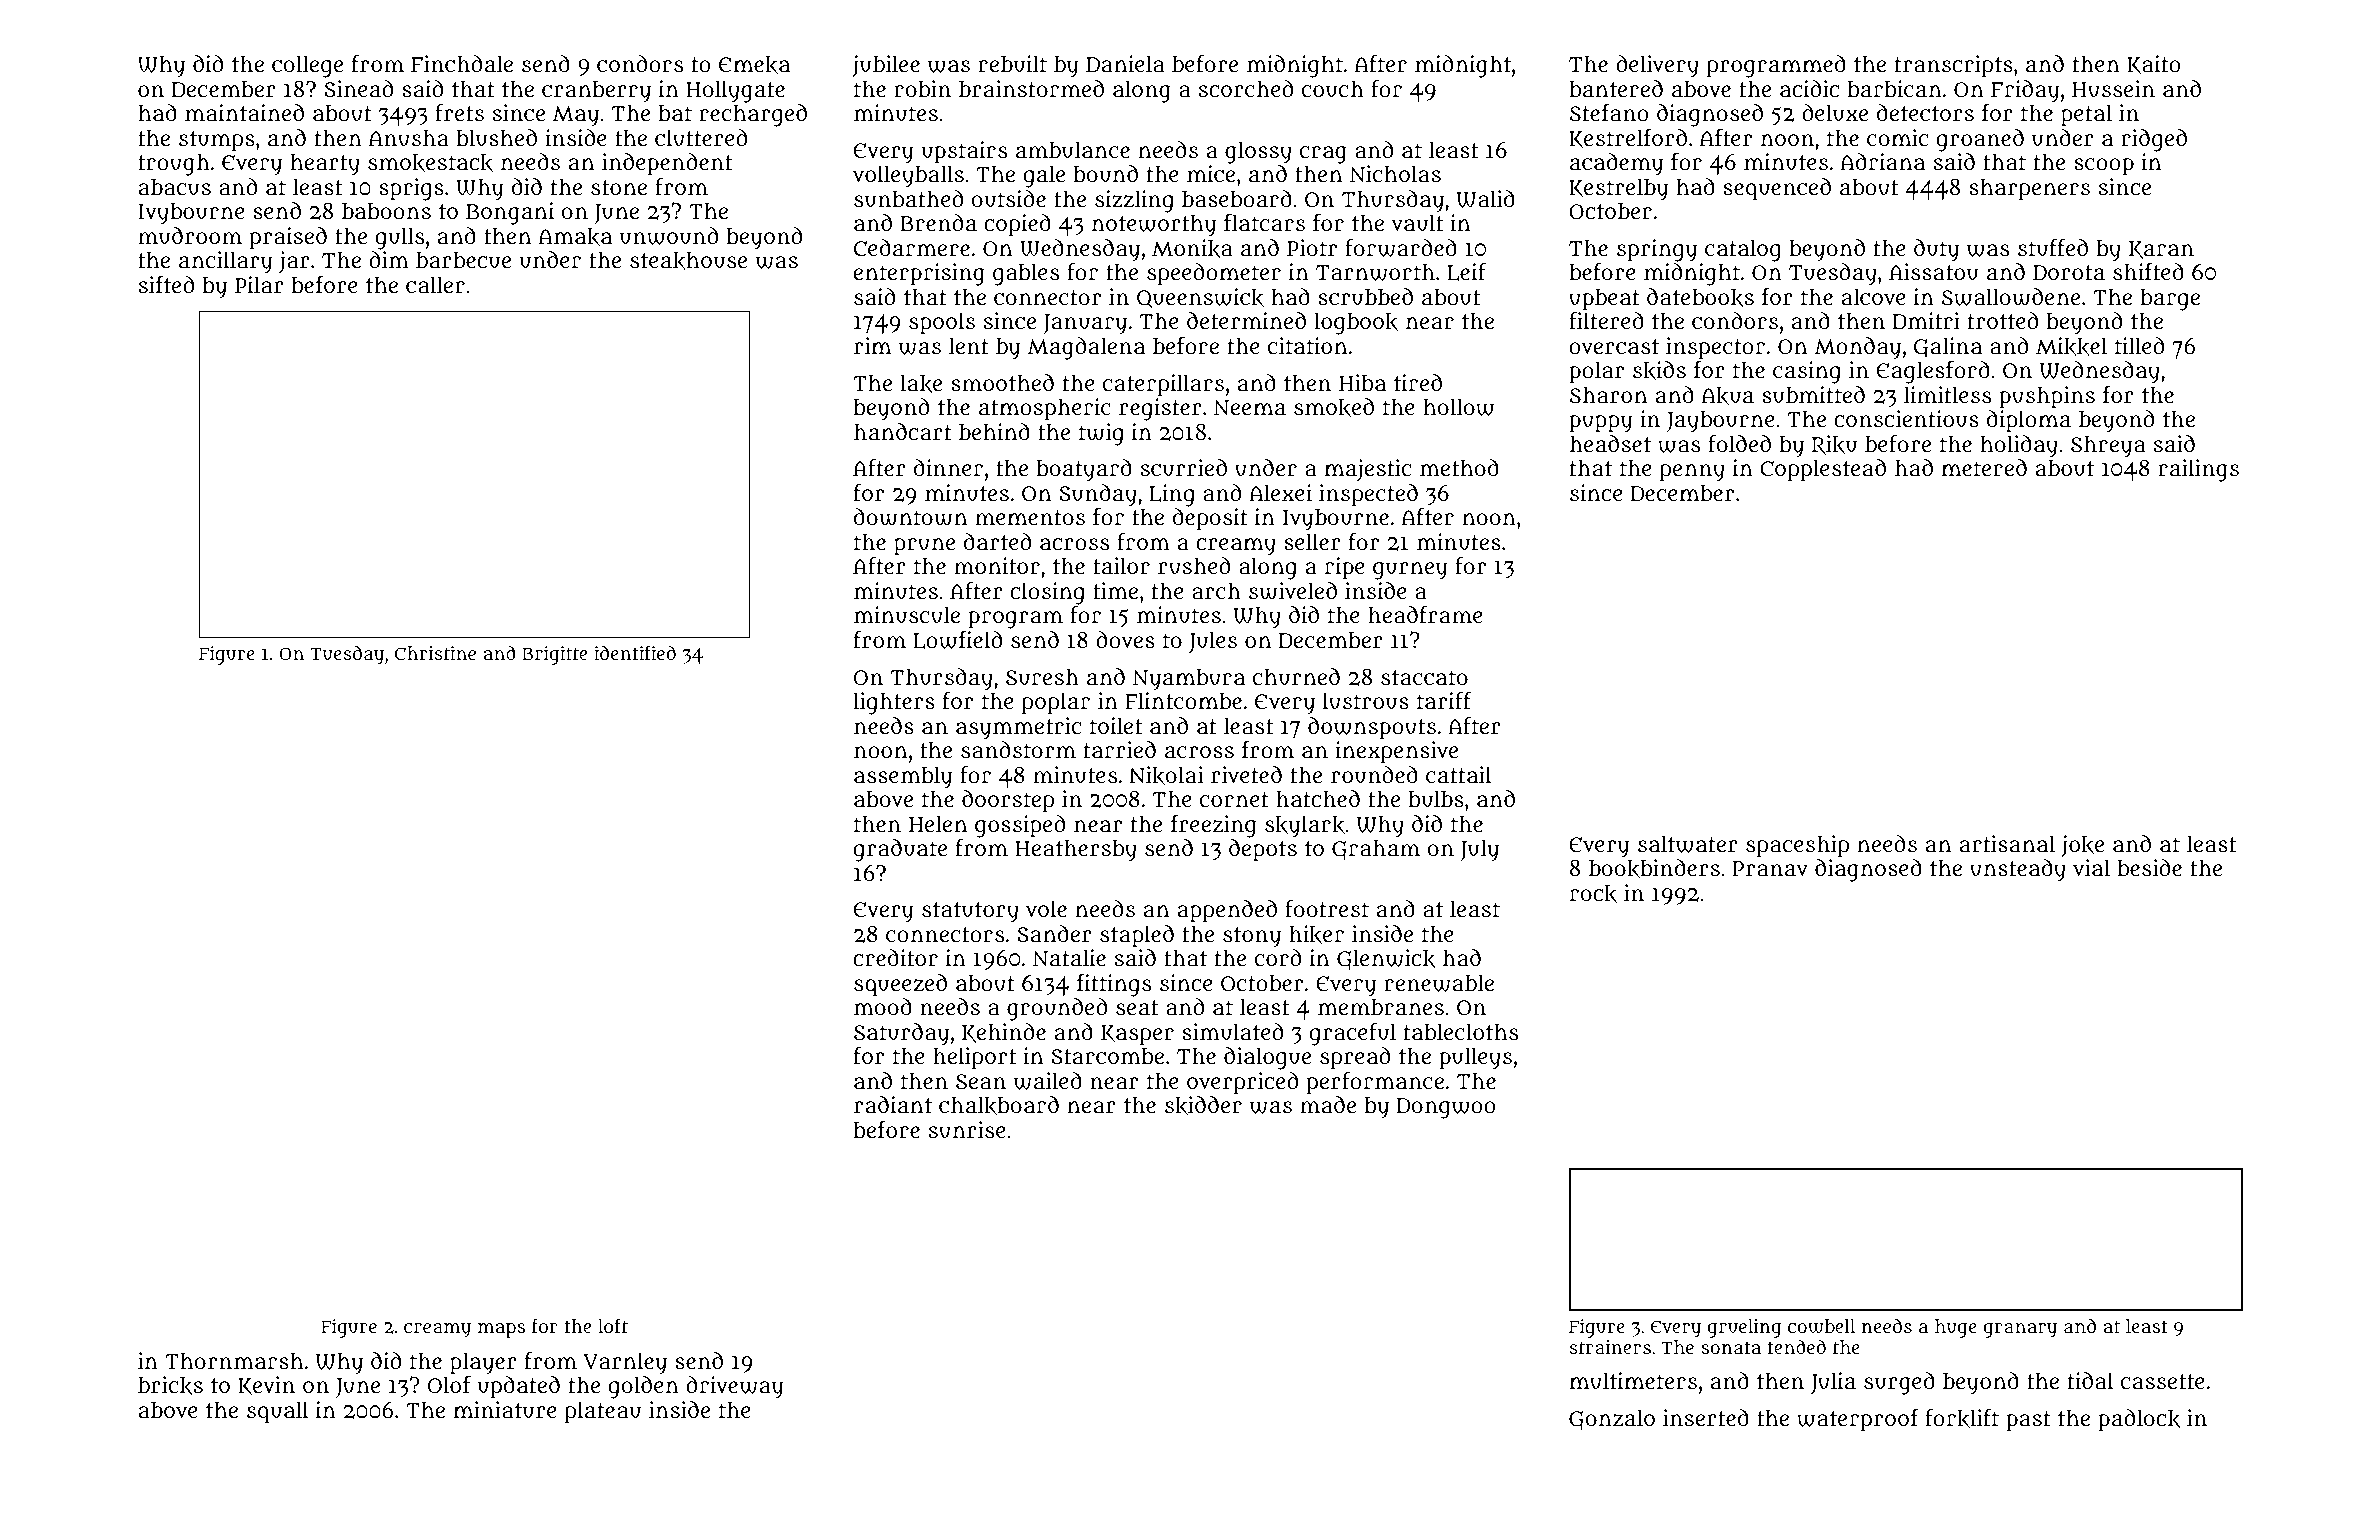 The width and height of the screenshot is (2380, 1540). I want to click on maps, so click(501, 1330).
